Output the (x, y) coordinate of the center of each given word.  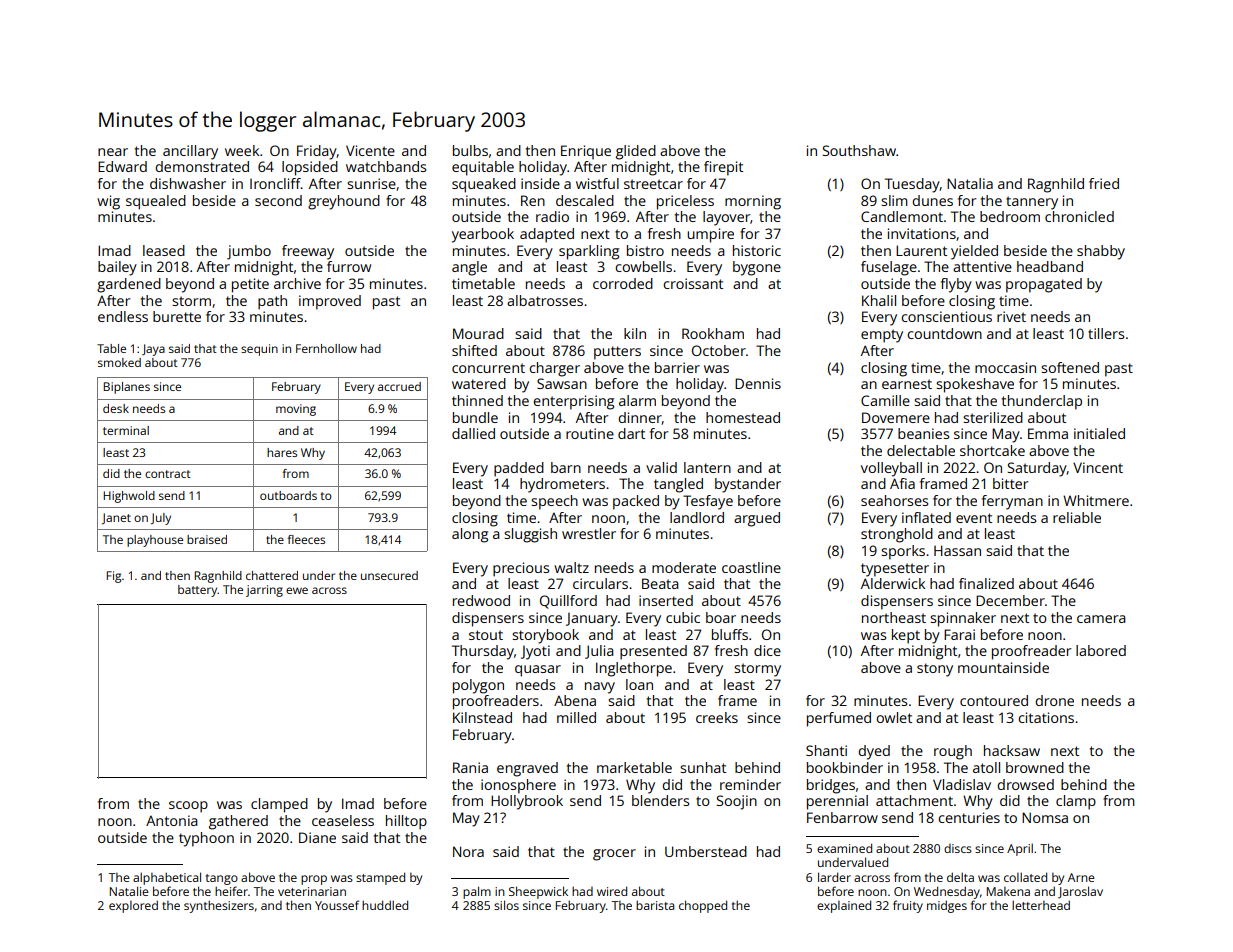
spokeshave (975, 385)
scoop (188, 807)
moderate (684, 567)
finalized (986, 583)
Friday (317, 152)
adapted (547, 235)
